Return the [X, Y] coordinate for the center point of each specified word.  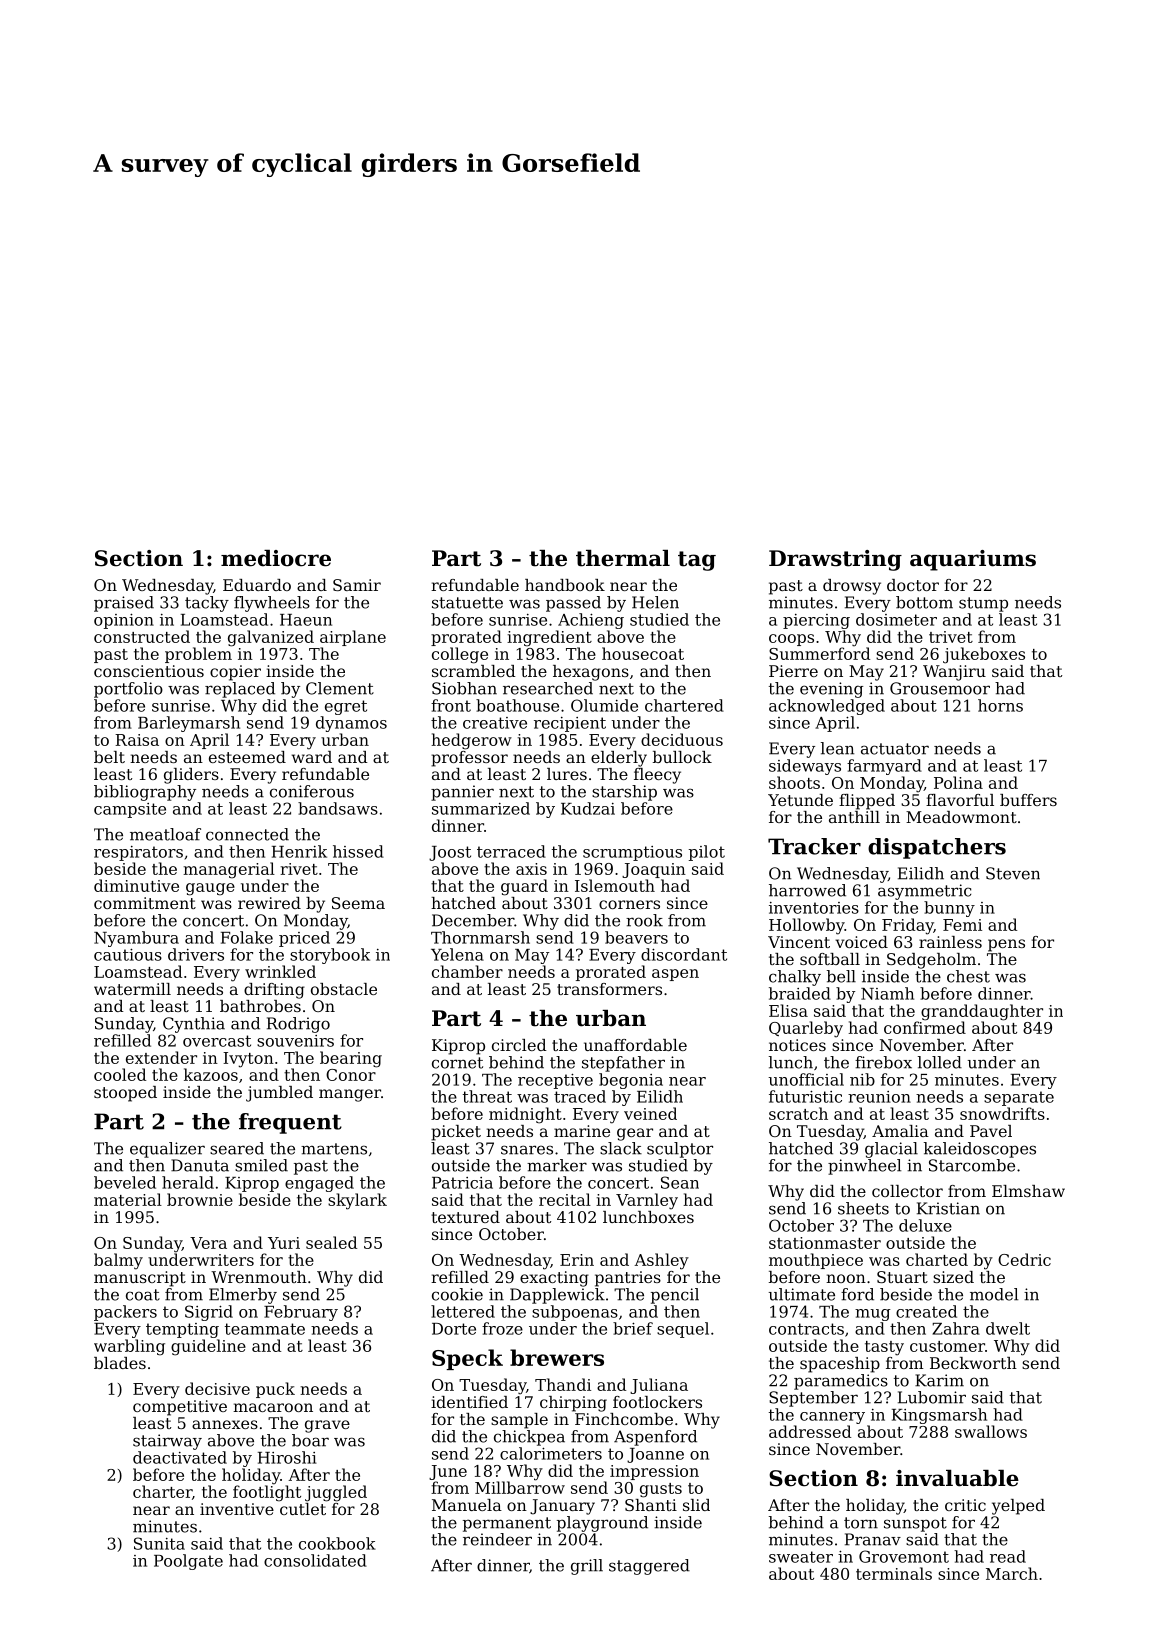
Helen [655, 602]
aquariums [973, 560]
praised [124, 604]
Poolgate [188, 1562]
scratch [798, 1113]
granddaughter [982, 1012]
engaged [319, 1184]
